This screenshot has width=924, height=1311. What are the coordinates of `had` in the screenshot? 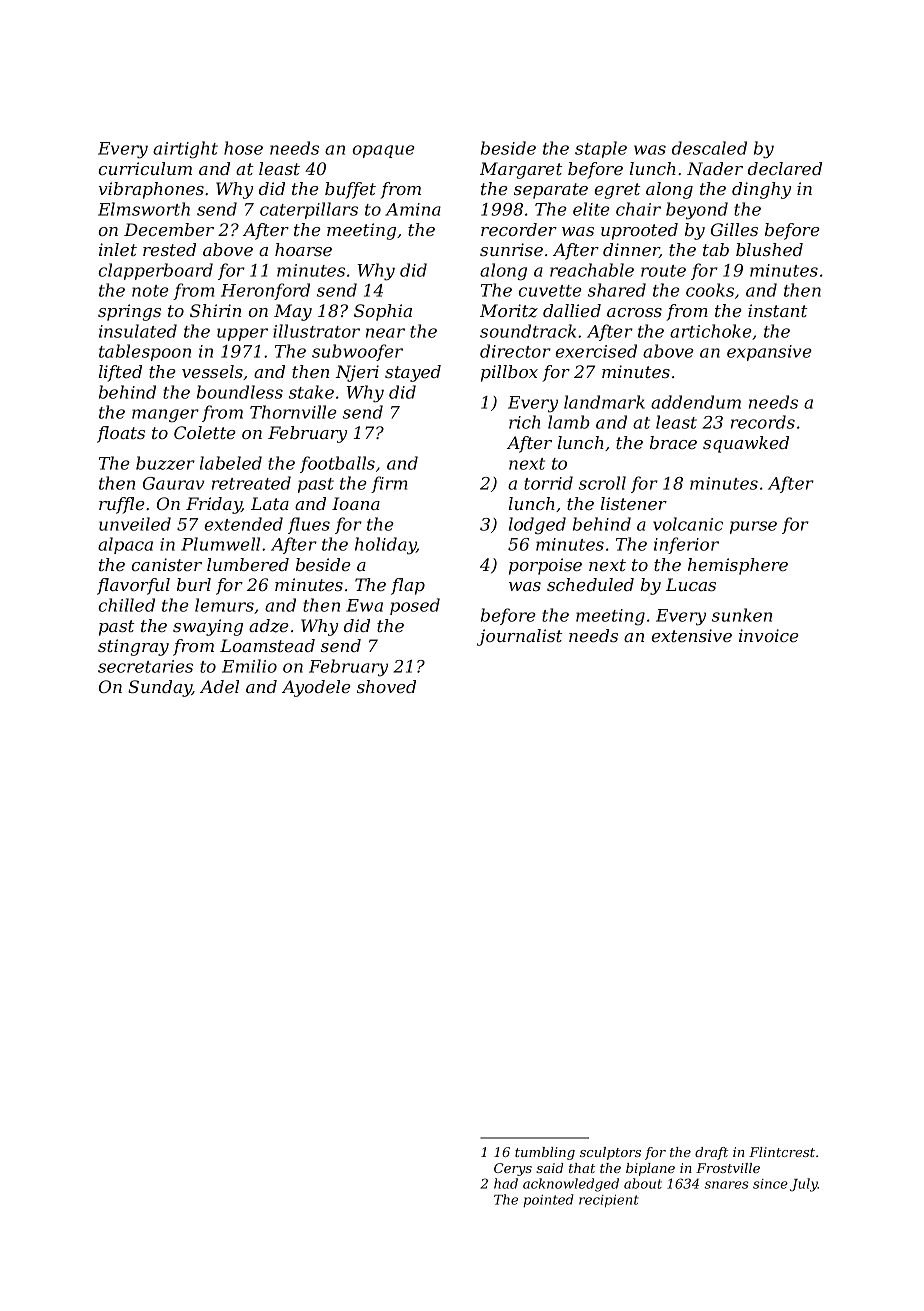 It's located at (506, 1183).
